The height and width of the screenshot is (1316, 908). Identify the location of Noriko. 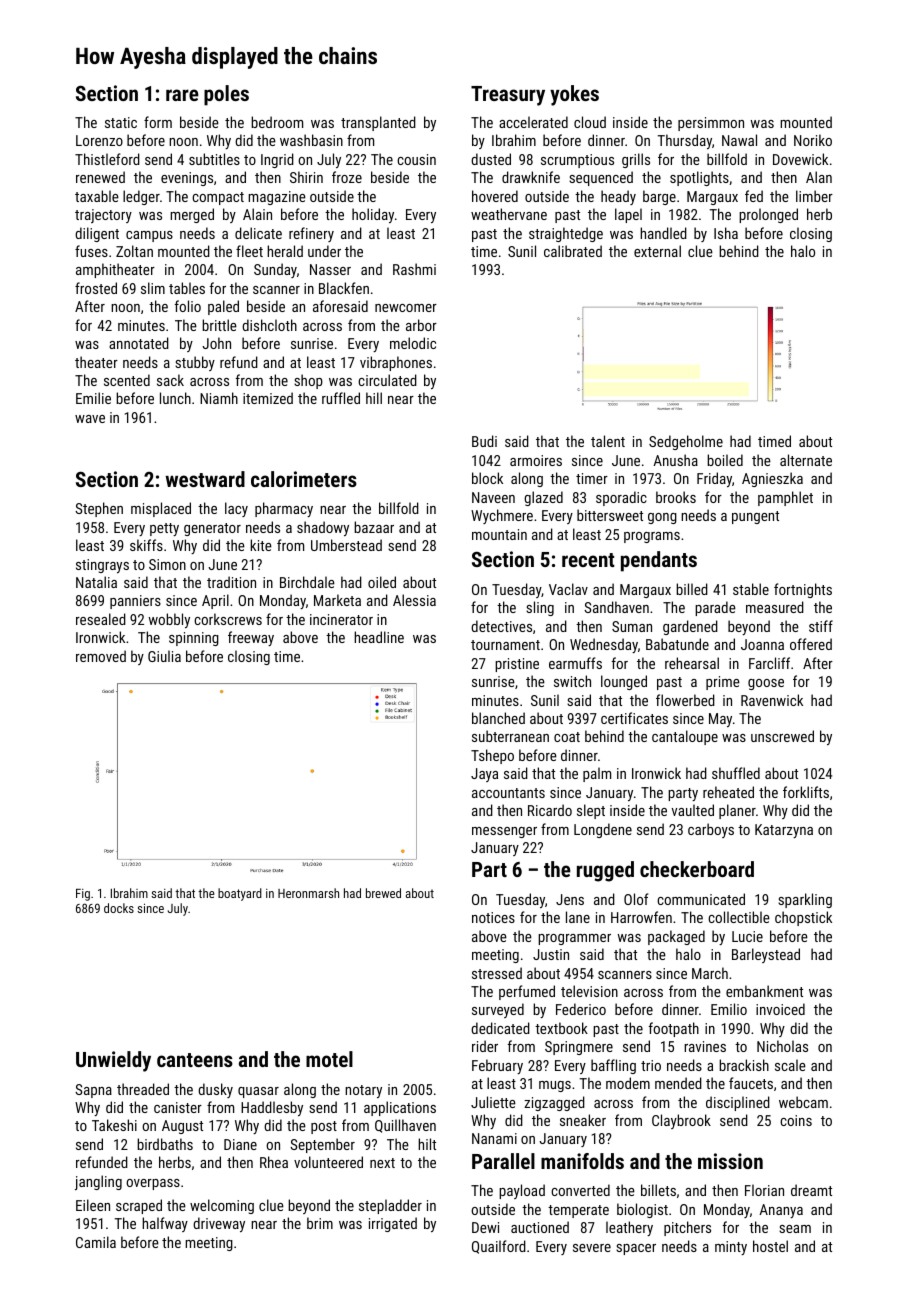
(813, 140).
